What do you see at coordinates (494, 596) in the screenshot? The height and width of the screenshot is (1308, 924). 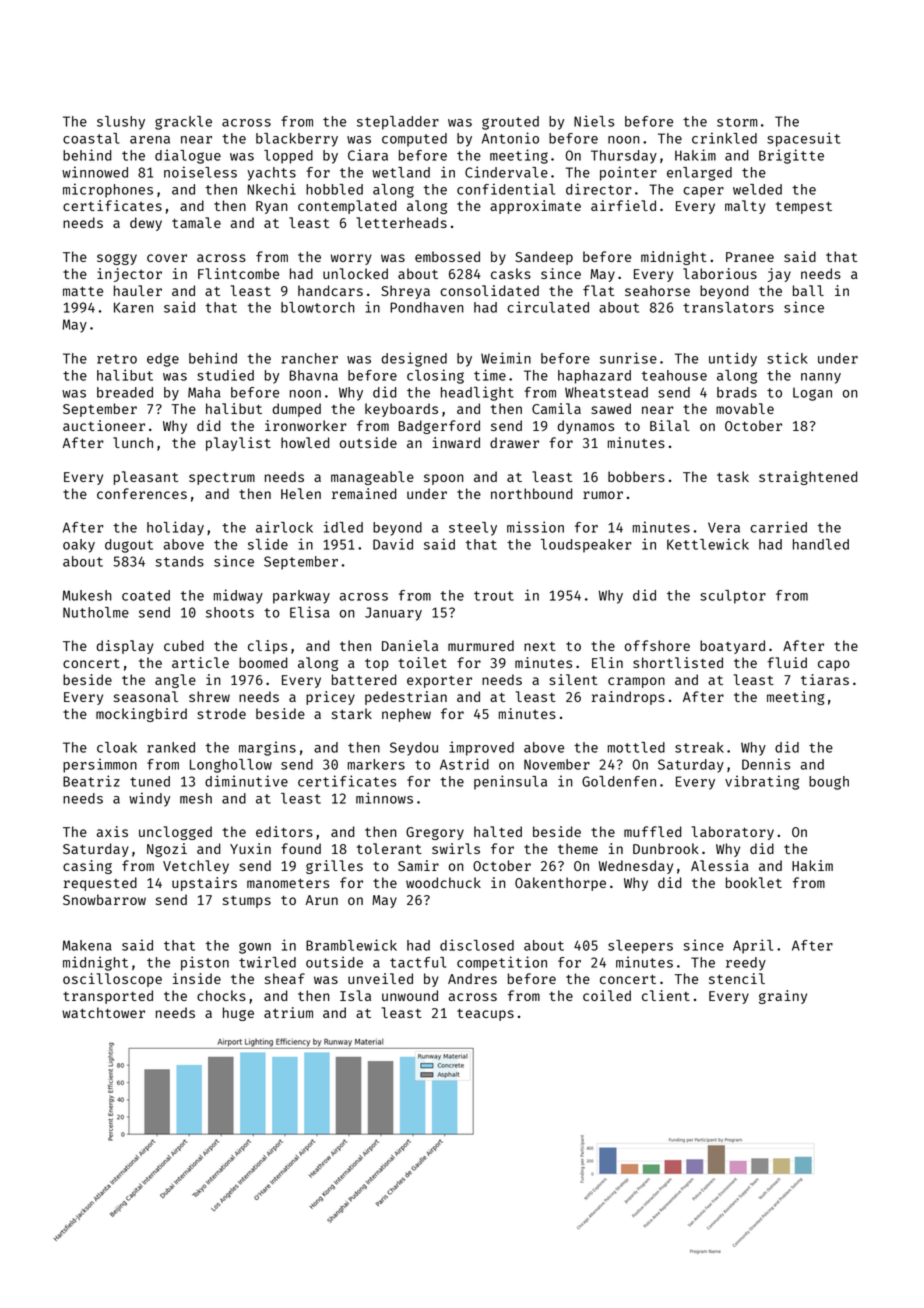 I see `trout` at bounding box center [494, 596].
